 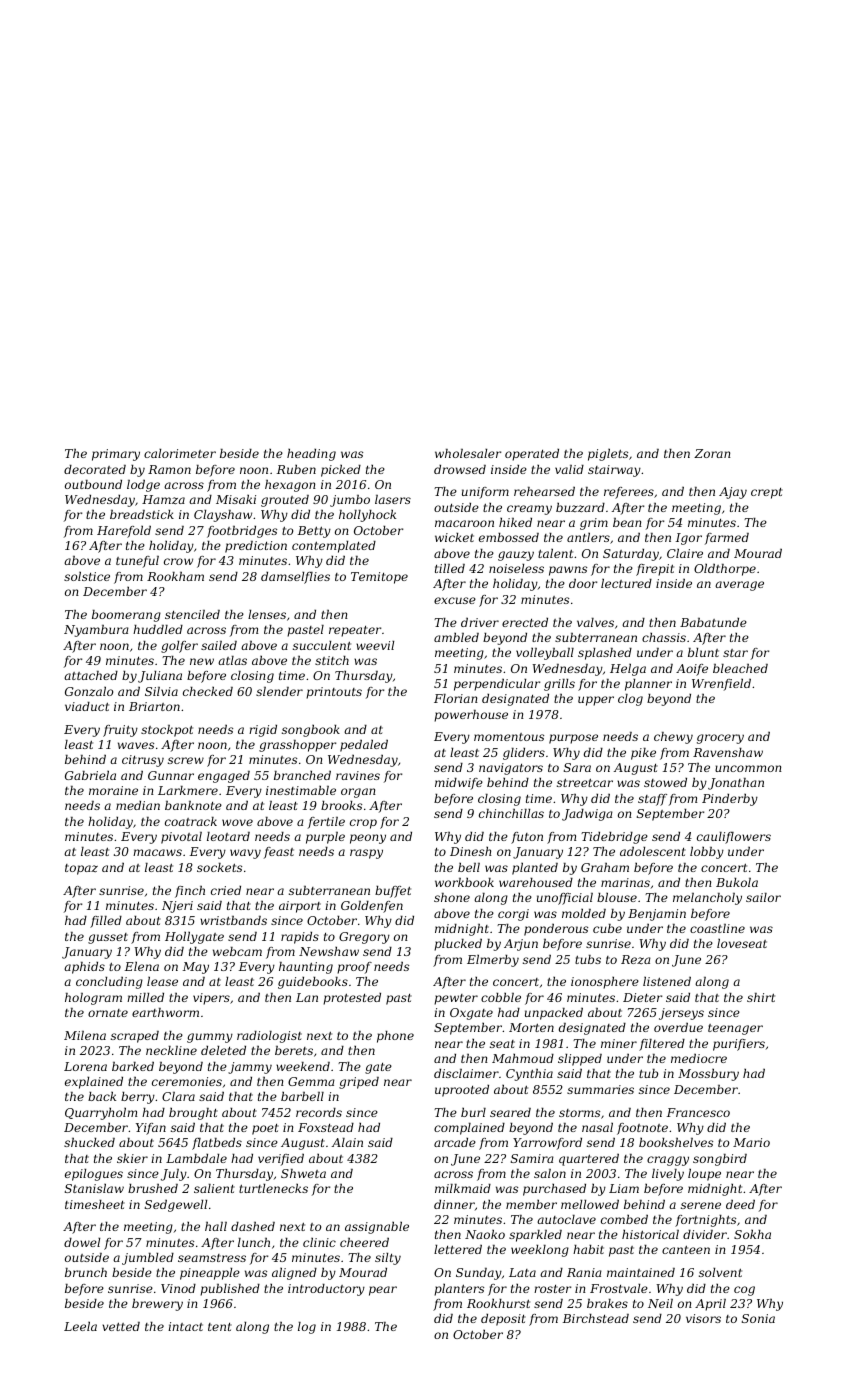 I want to click on Zoran, so click(x=712, y=453).
